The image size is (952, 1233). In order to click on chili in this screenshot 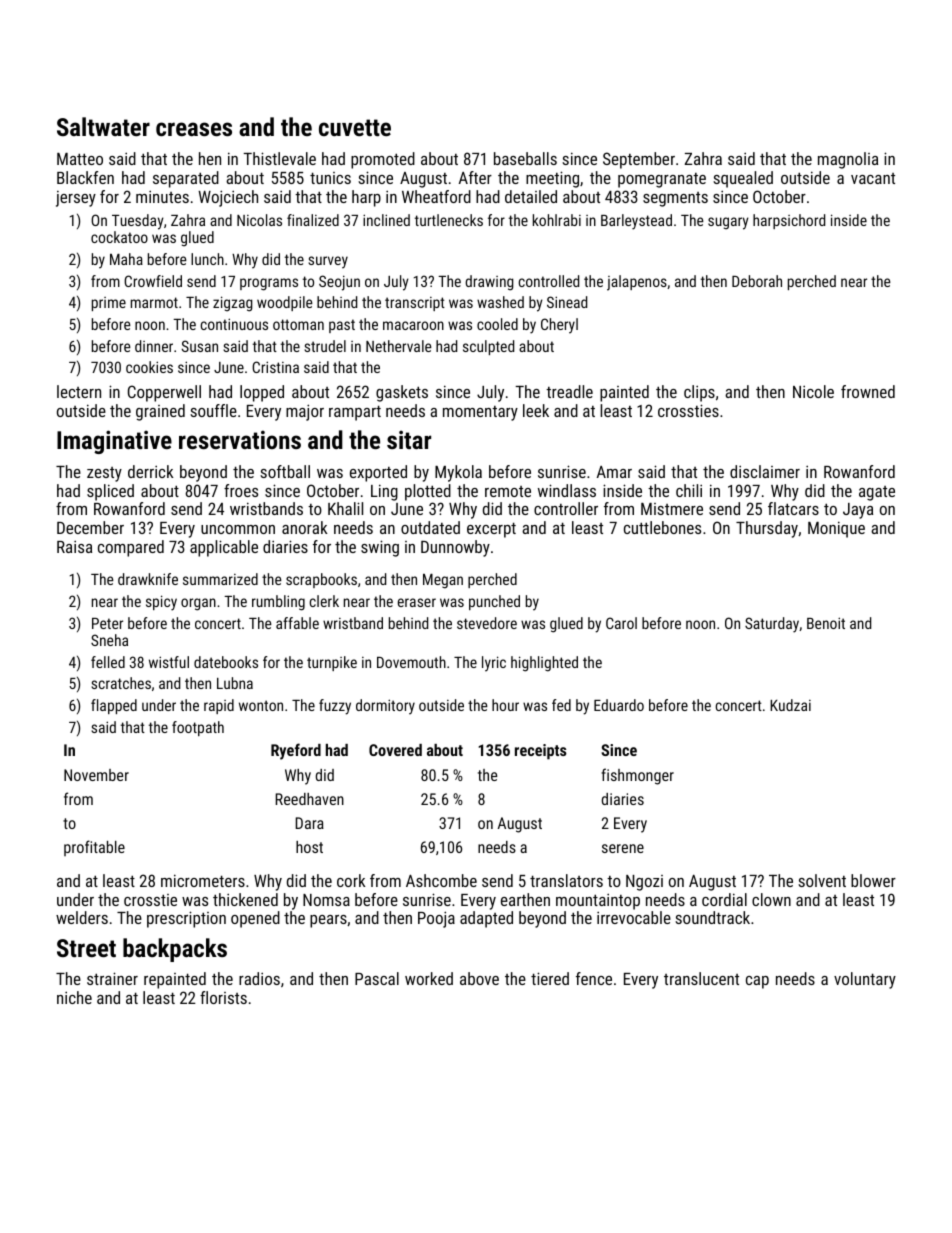, I will do `click(689, 490)`.
